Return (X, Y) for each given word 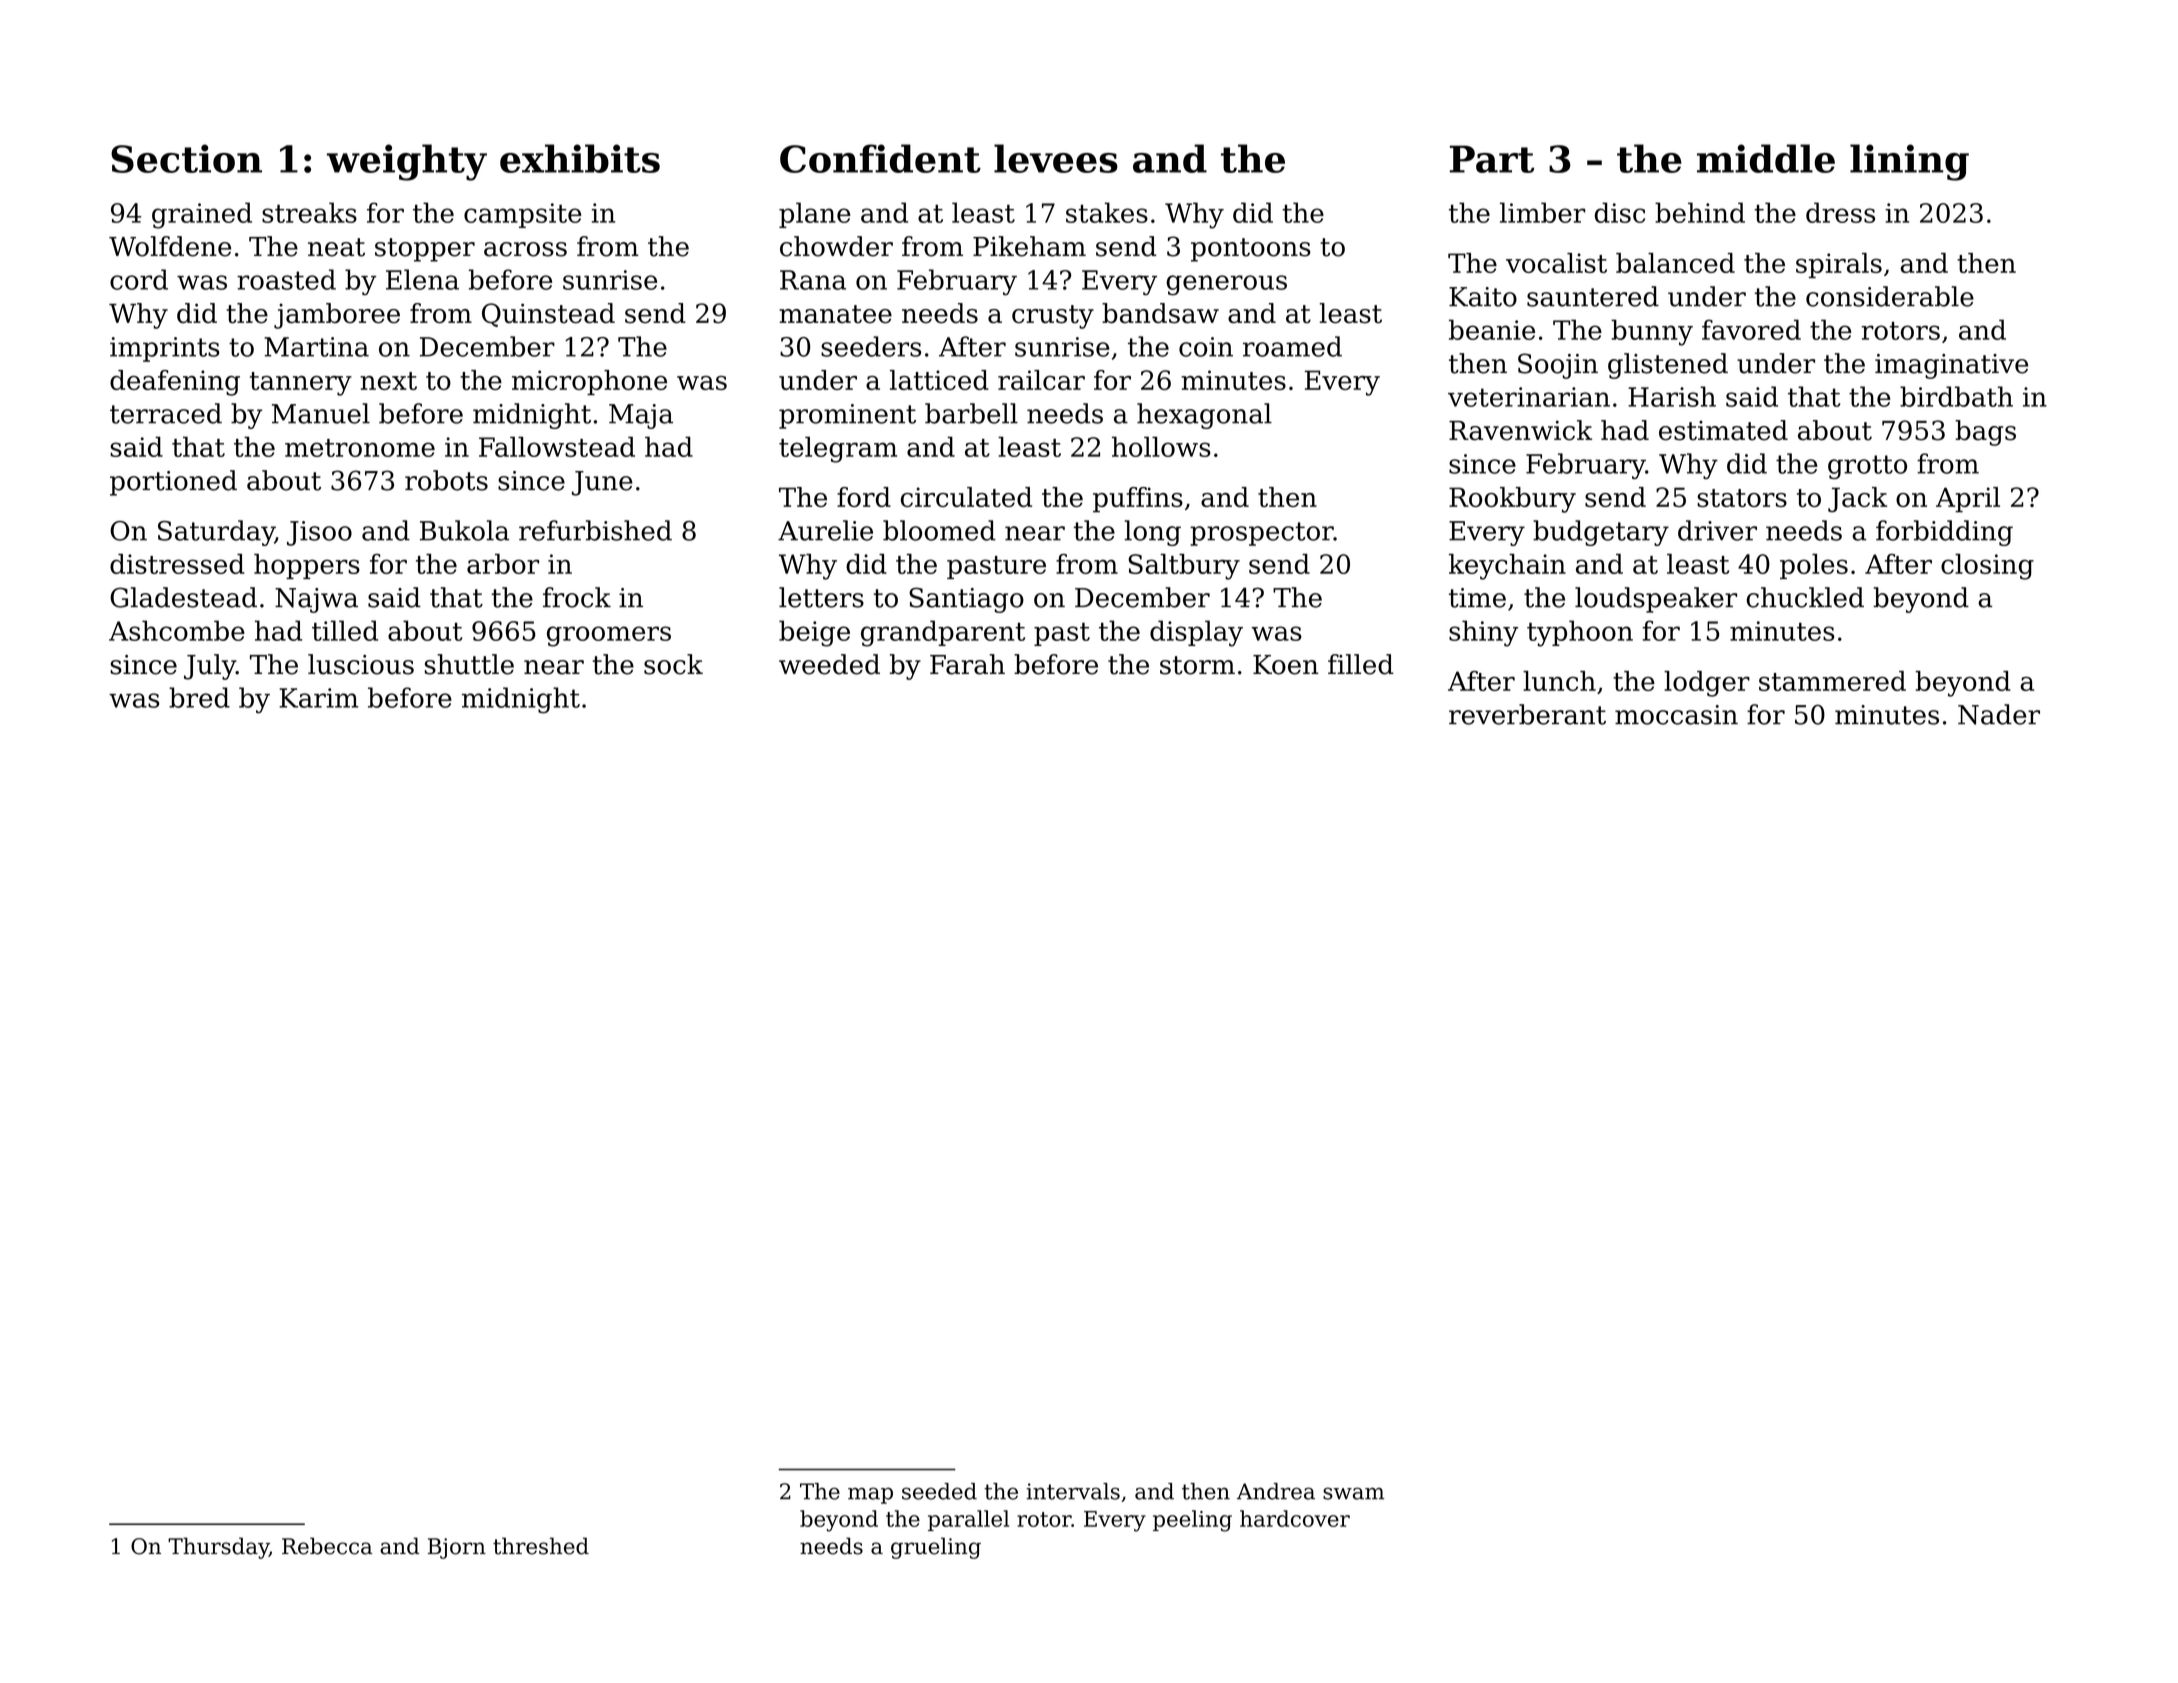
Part (1492, 159)
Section (186, 158)
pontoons (1251, 250)
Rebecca (327, 1546)
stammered (1832, 681)
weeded (829, 664)
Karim (318, 698)
